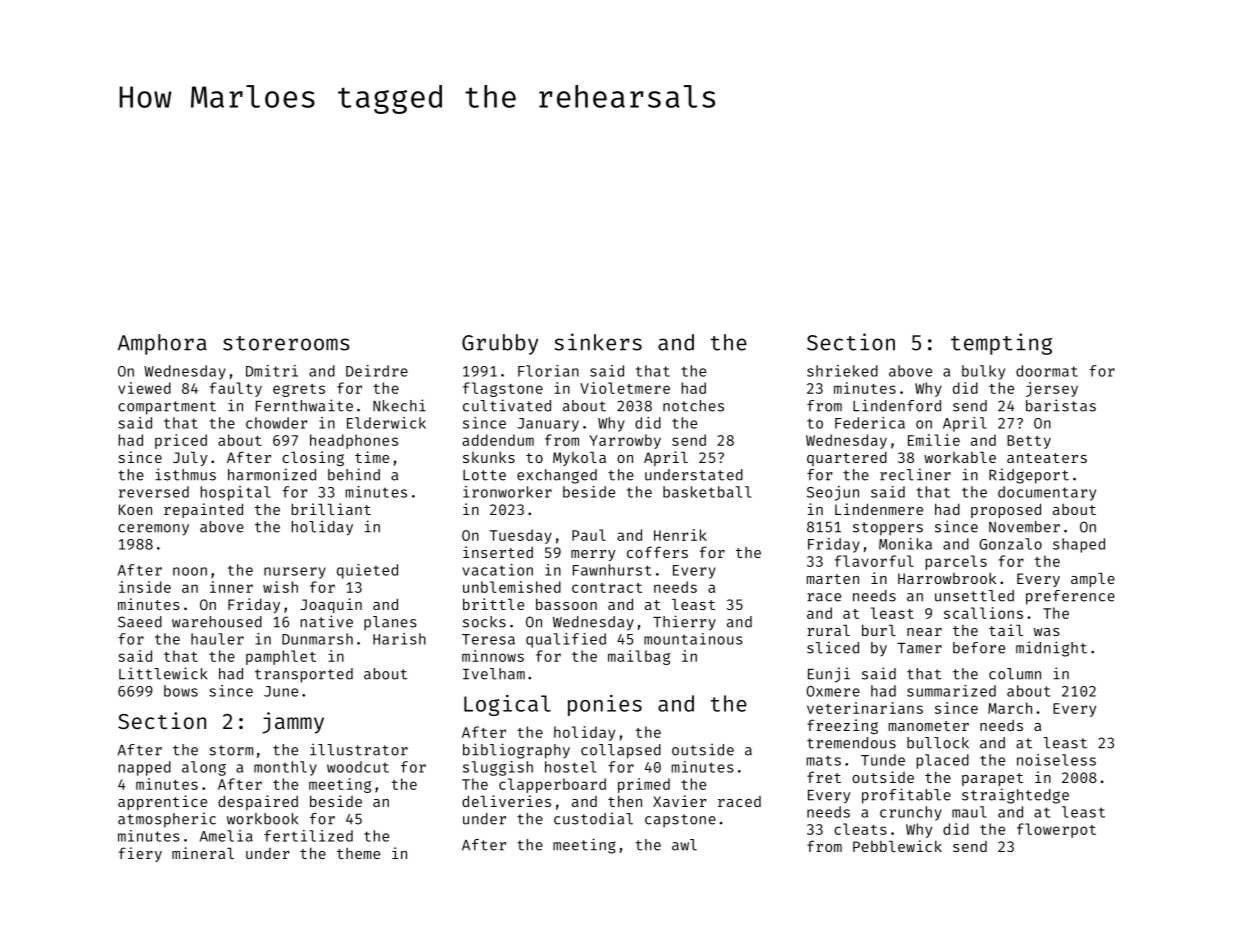 The height and width of the screenshot is (952, 1233). Describe the element at coordinates (331, 605) in the screenshot. I see `Joaquin` at that location.
